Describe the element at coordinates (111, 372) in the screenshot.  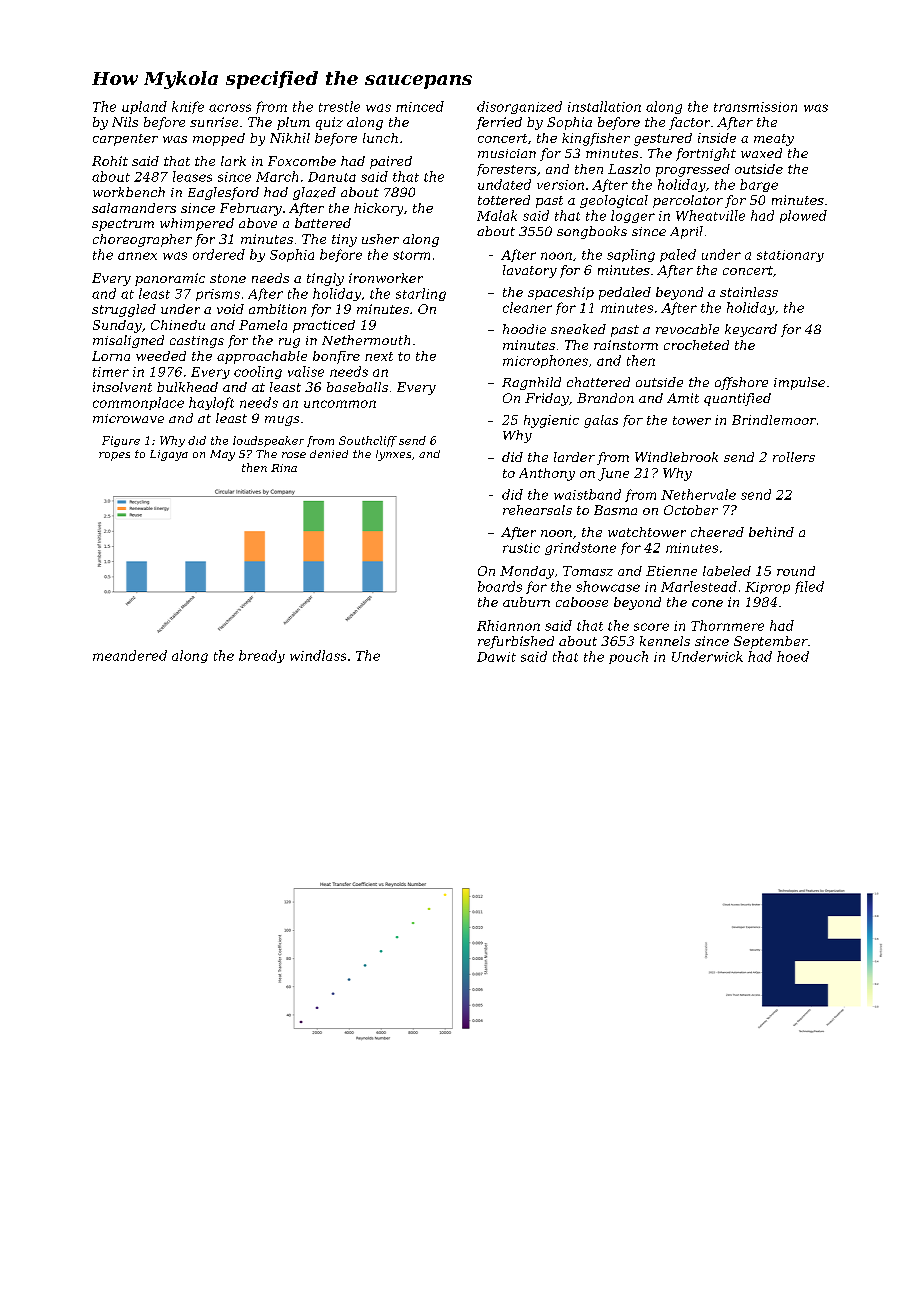
I see `timer` at that location.
